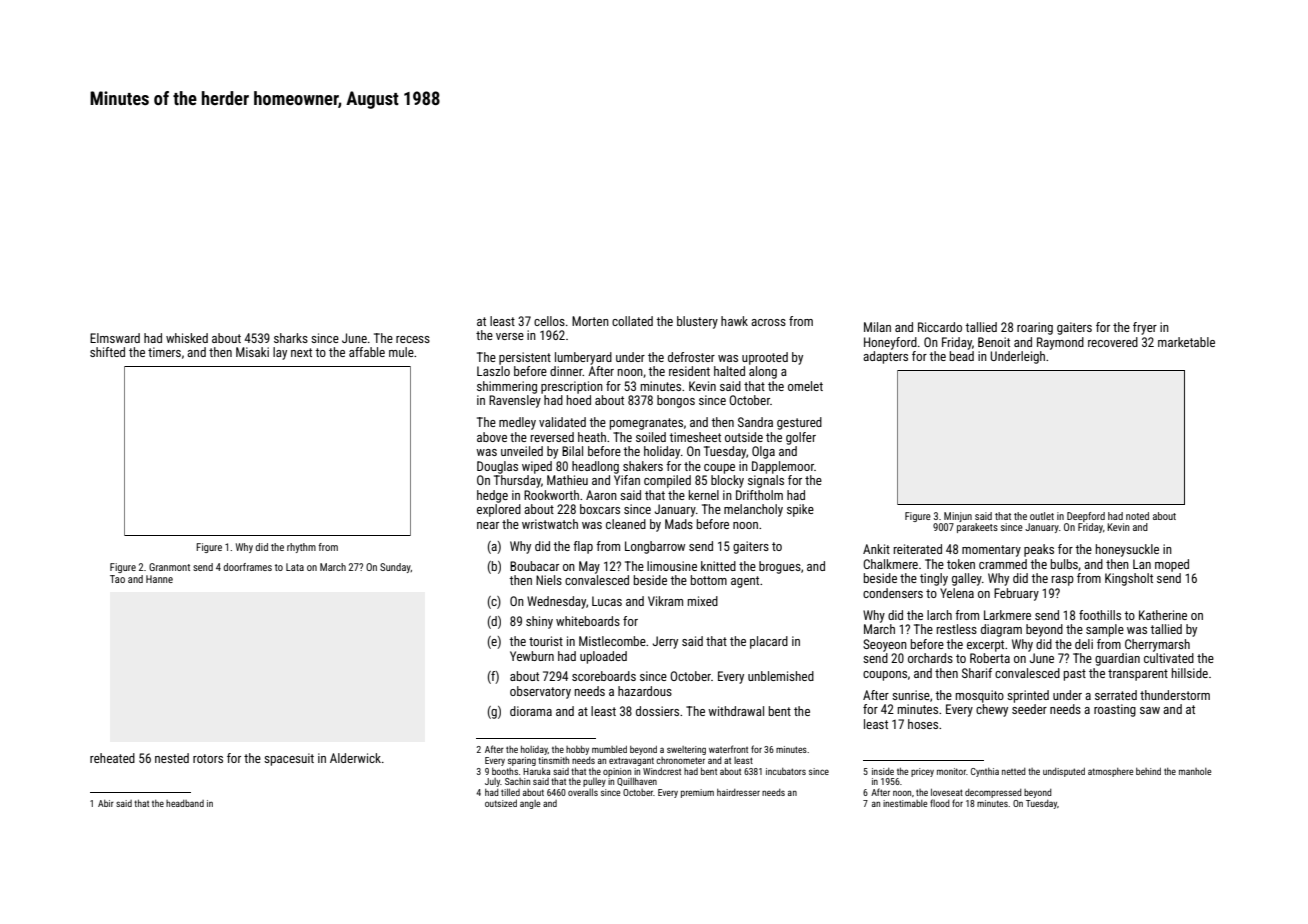 The width and height of the image is (1308, 924). Describe the element at coordinates (549, 580) in the image. I see `Niels` at that location.
